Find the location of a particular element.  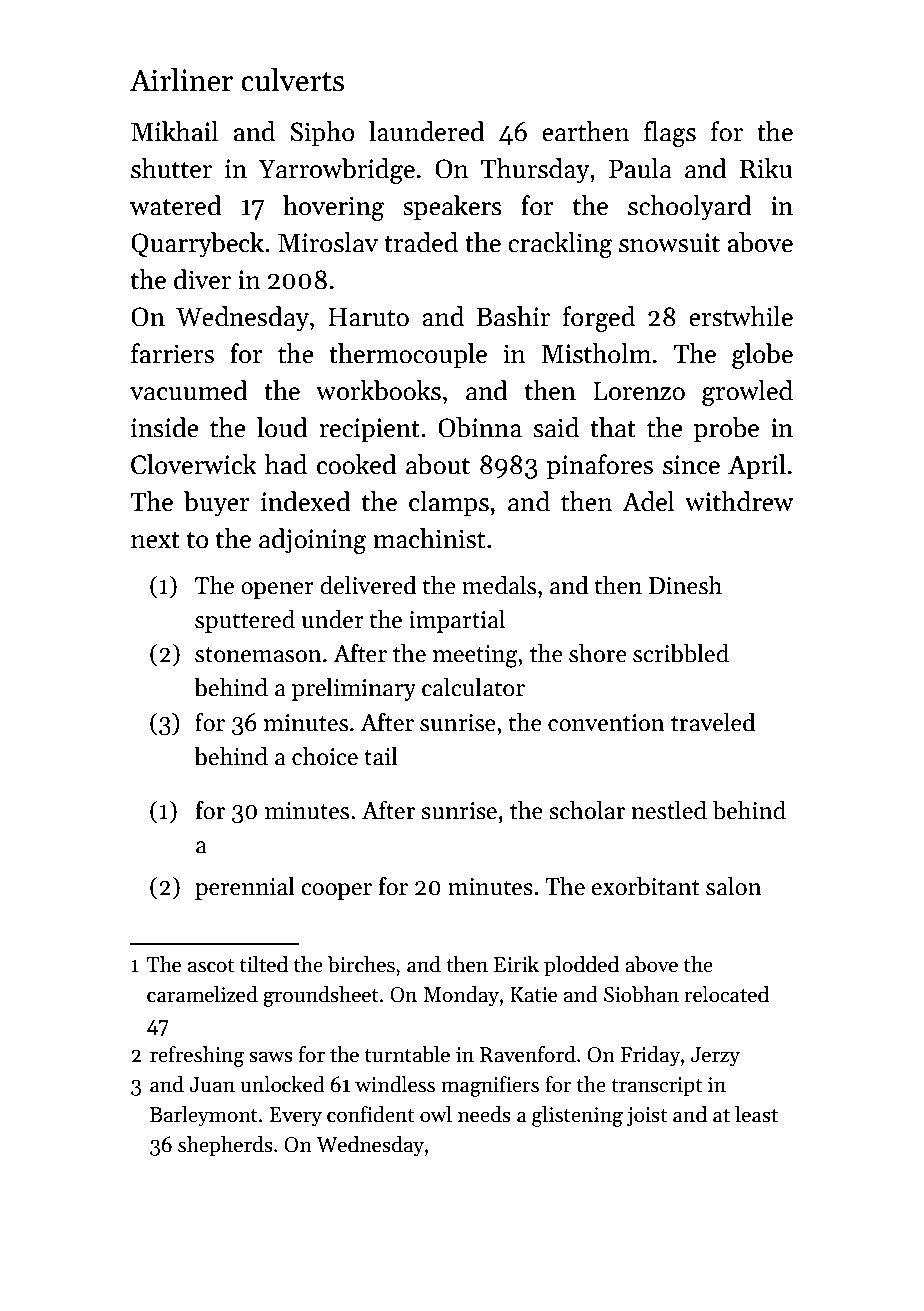

stonemason is located at coordinates (258, 655).
